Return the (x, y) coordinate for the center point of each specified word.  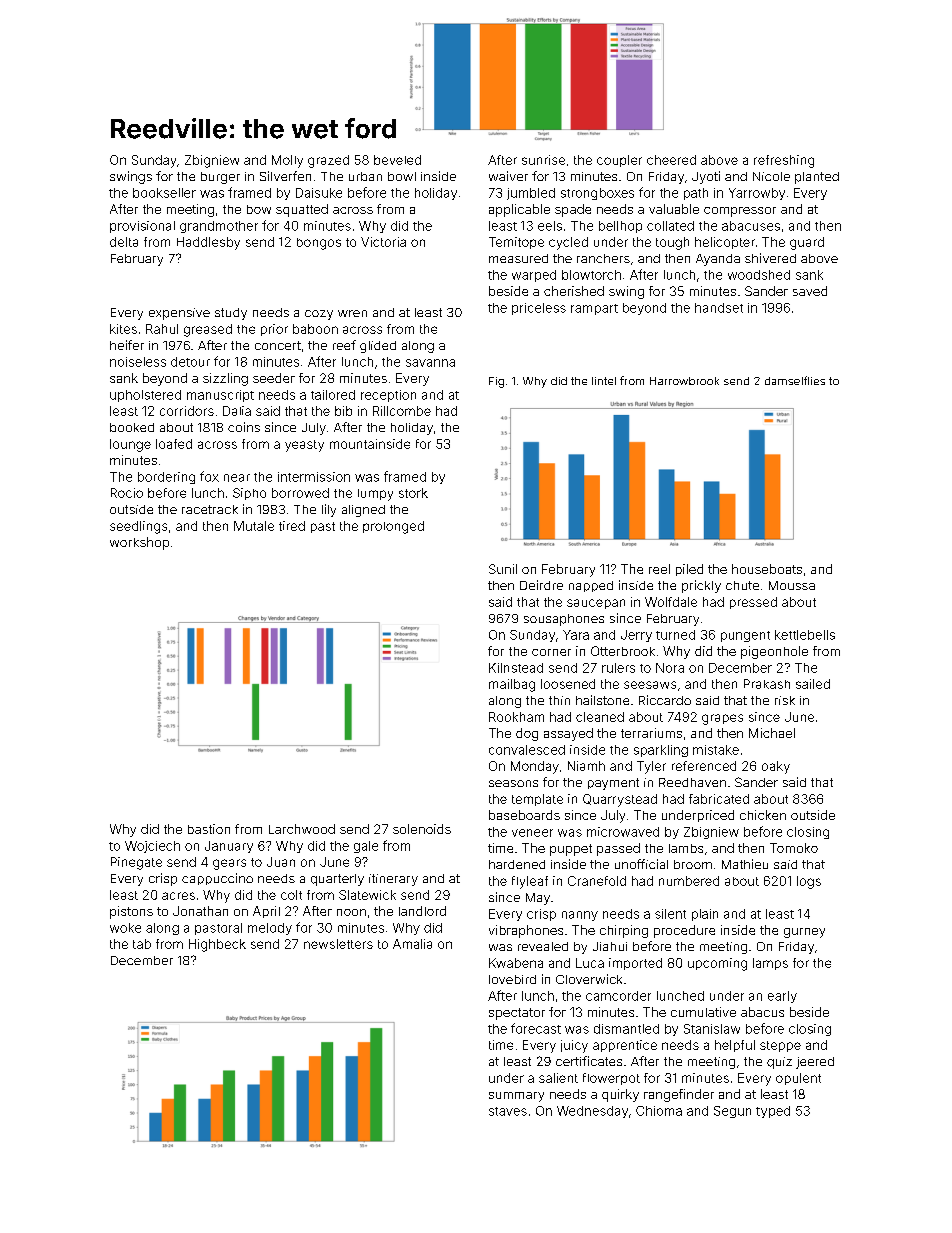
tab (142, 944)
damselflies (795, 380)
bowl (402, 176)
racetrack (210, 509)
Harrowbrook (684, 381)
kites (123, 329)
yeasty (304, 446)
